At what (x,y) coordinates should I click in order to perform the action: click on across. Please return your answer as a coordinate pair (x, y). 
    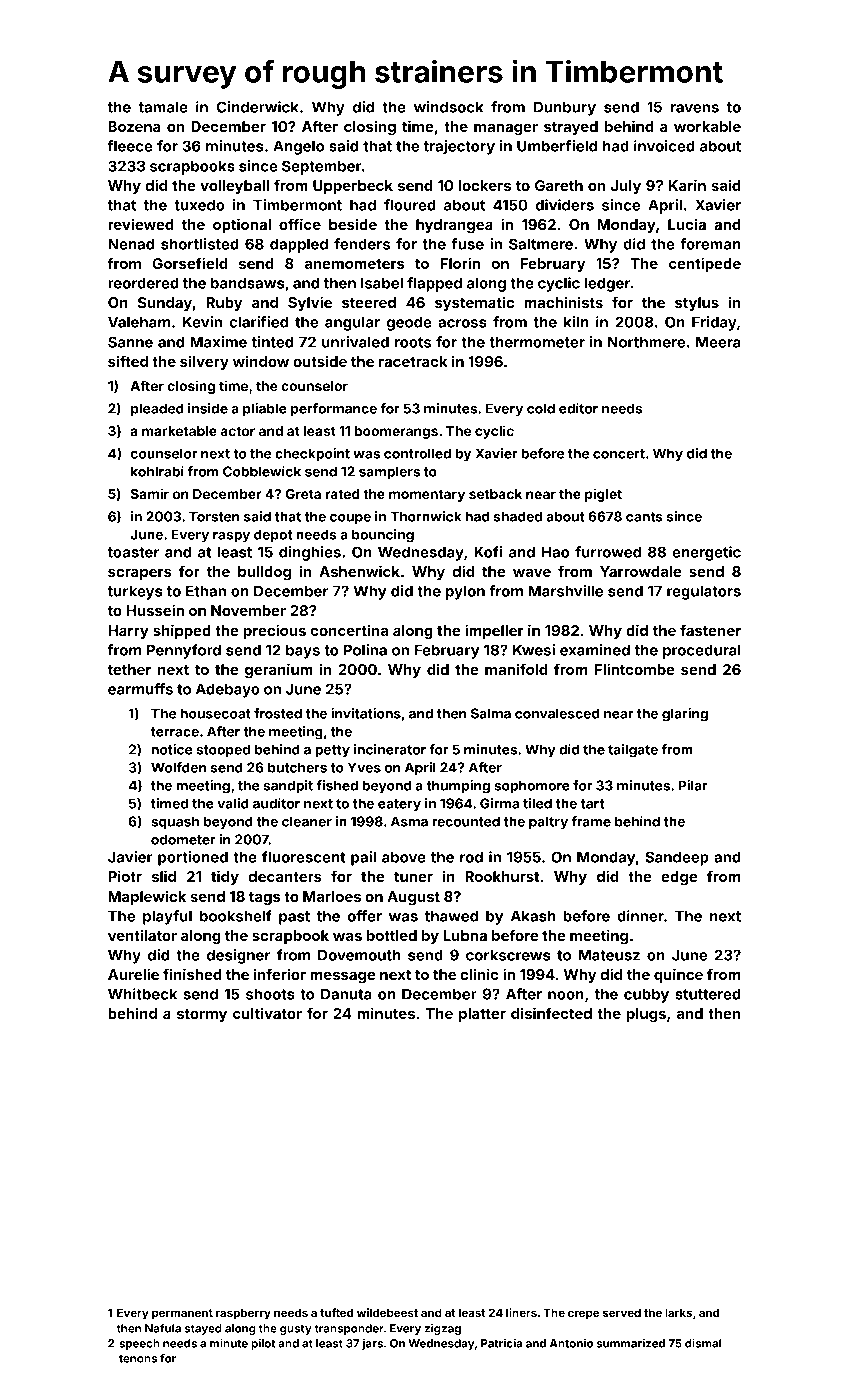
    Looking at the image, I should click on (462, 323).
